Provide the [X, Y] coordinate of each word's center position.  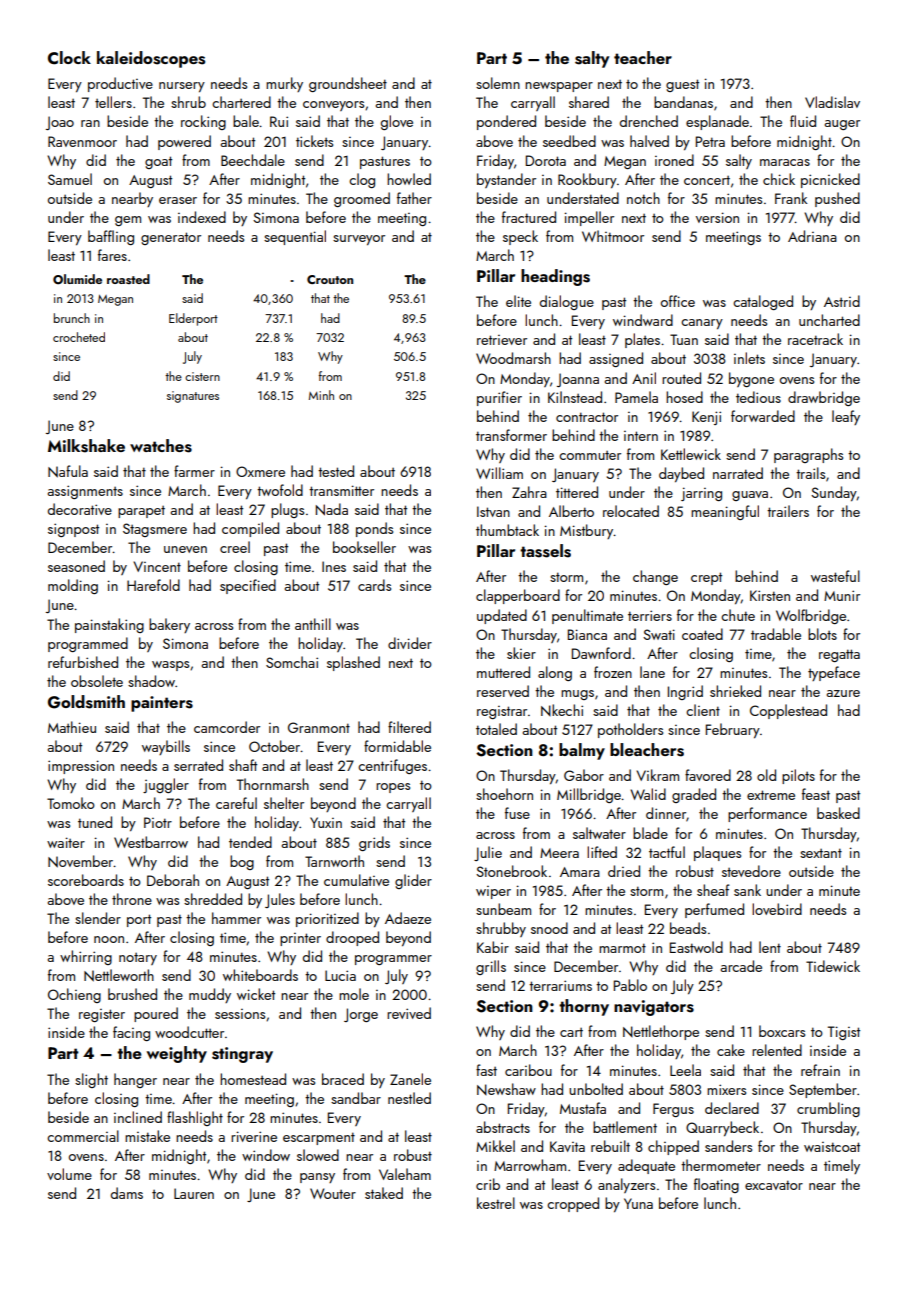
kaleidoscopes [151, 59]
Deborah [173, 880]
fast [486, 1070]
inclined [138, 1117]
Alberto [571, 511]
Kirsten [770, 595]
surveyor [359, 240]
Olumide [77, 279]
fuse [517, 813]
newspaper [559, 87]
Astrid [842, 301]
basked [838, 813]
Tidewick [833, 966]
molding [73, 586]
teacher [643, 57]
